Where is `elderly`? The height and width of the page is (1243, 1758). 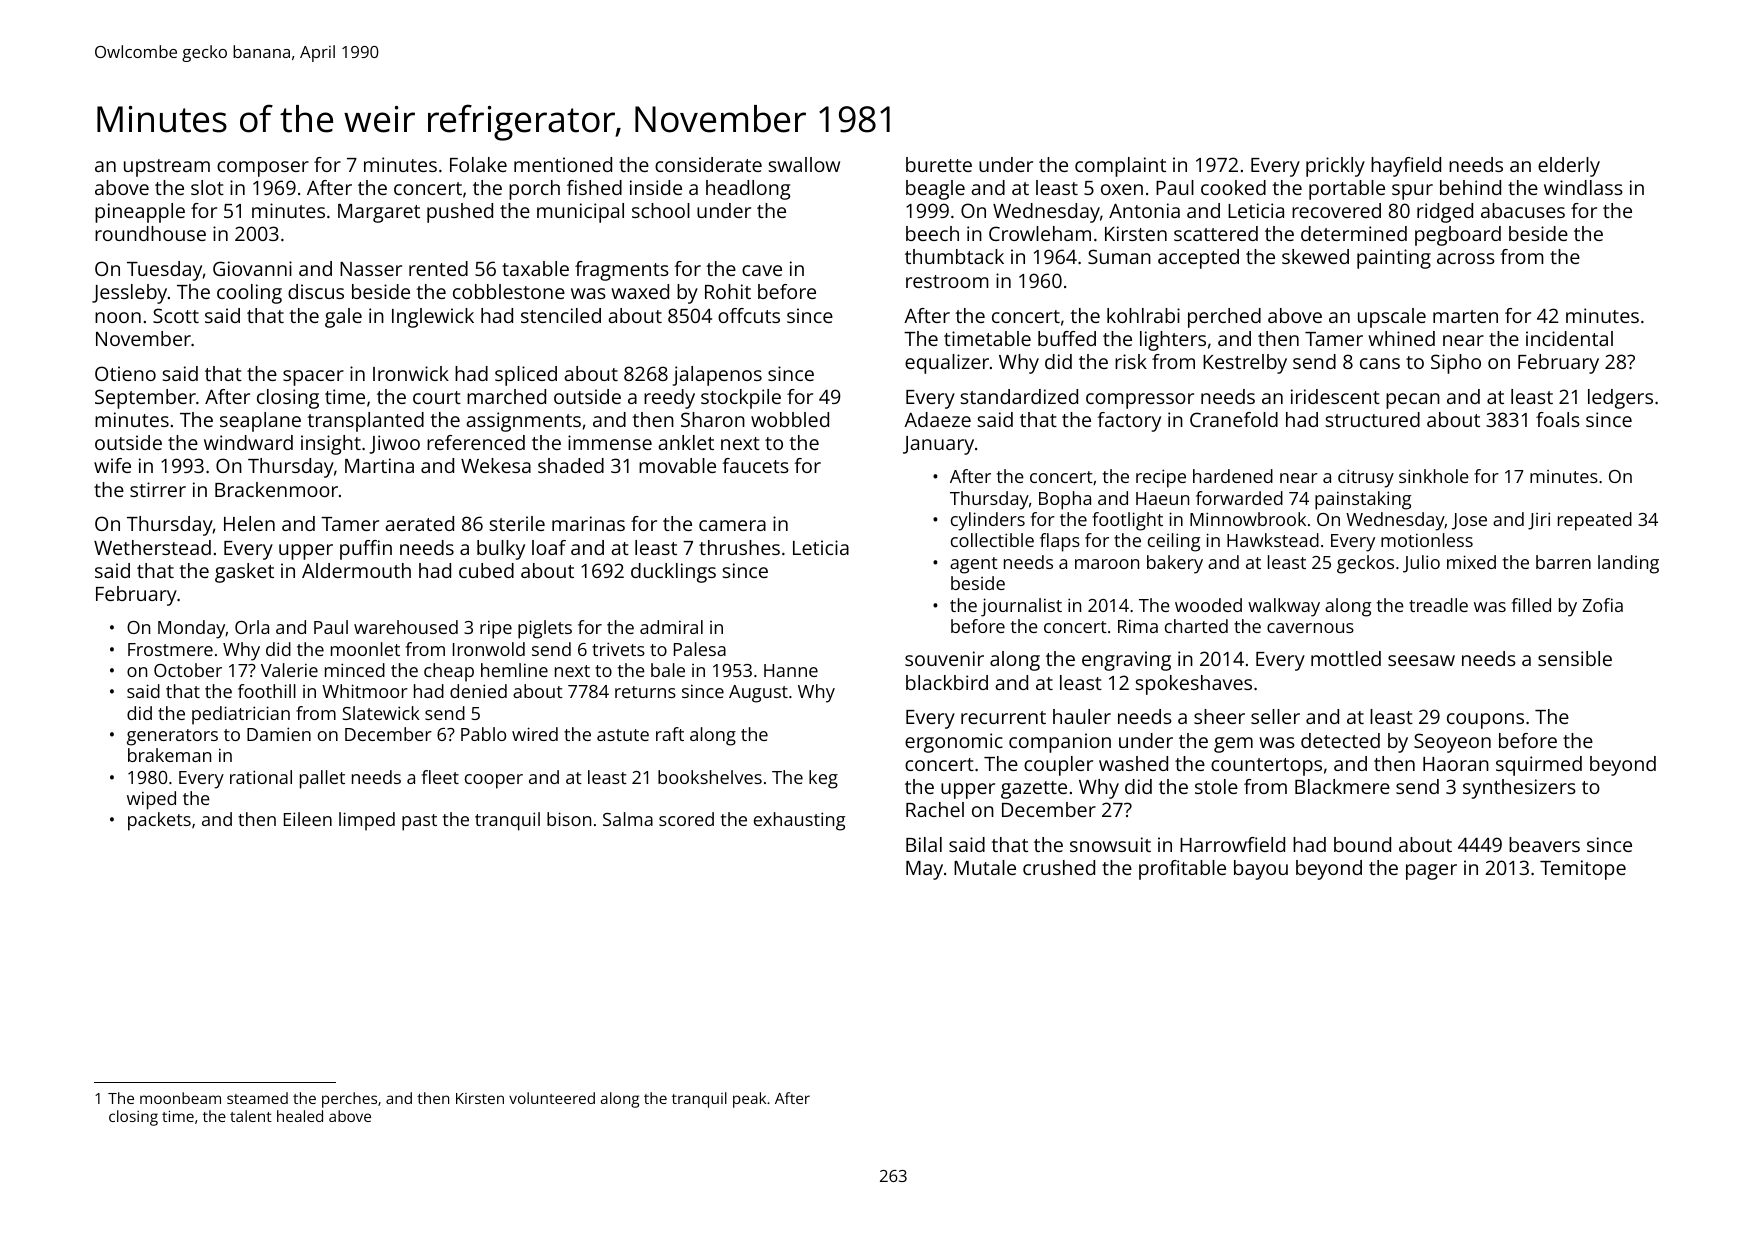 elderly is located at coordinates (1569, 167).
